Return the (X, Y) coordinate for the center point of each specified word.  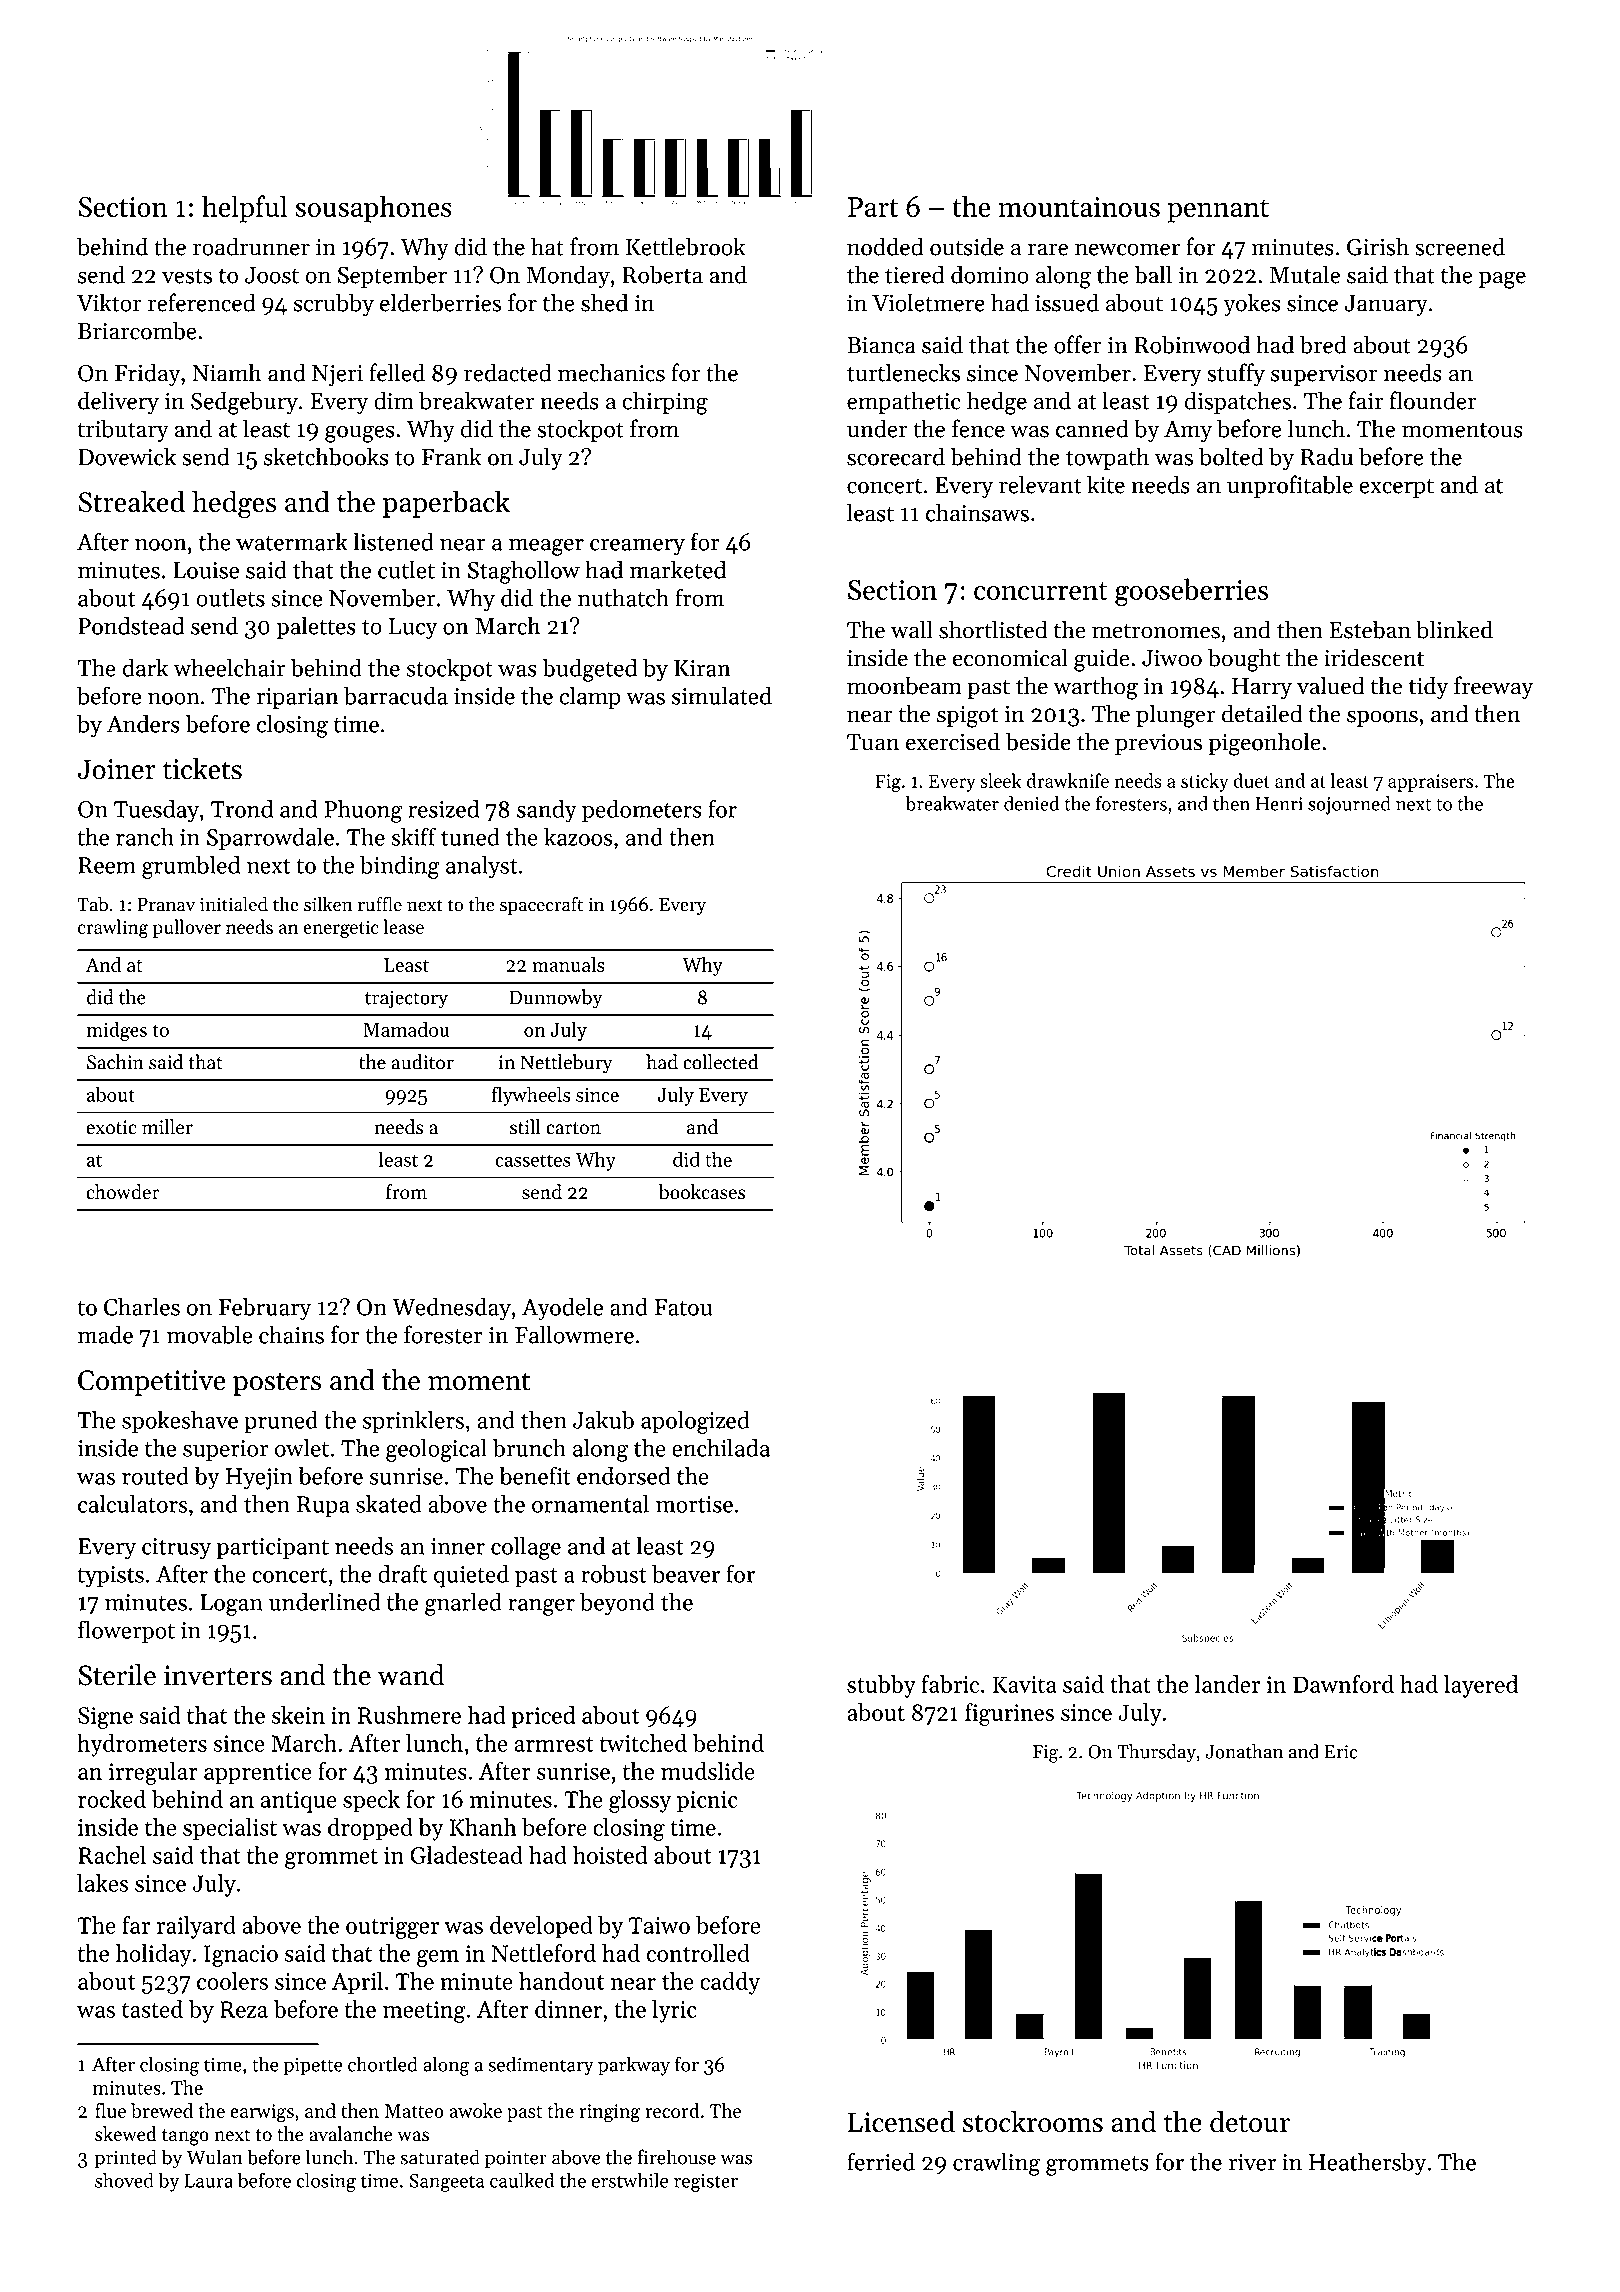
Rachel (112, 1855)
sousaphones (373, 209)
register (706, 2183)
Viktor (109, 302)
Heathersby (1367, 2164)
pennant (1218, 211)
